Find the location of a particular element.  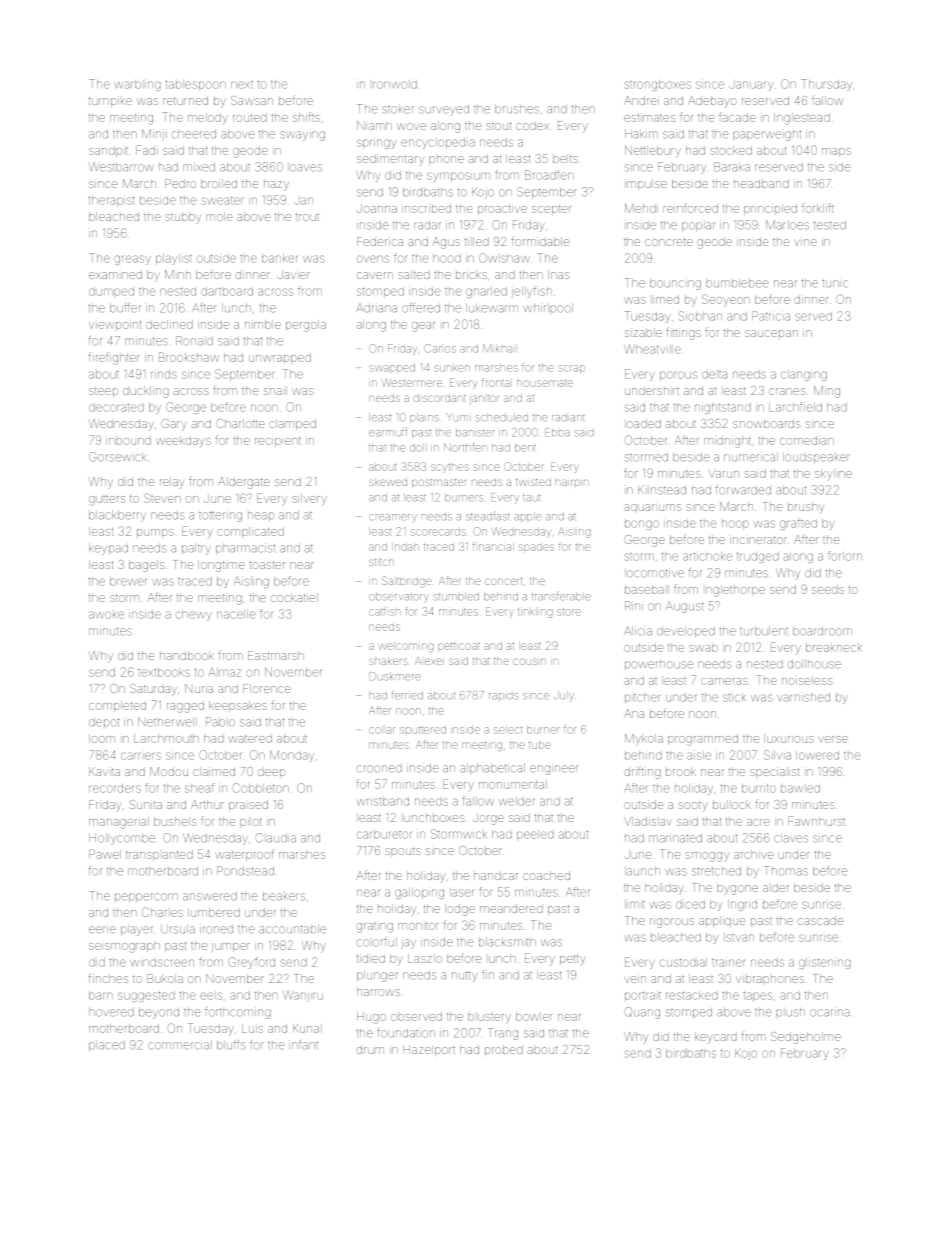

examined is located at coordinates (115, 274).
